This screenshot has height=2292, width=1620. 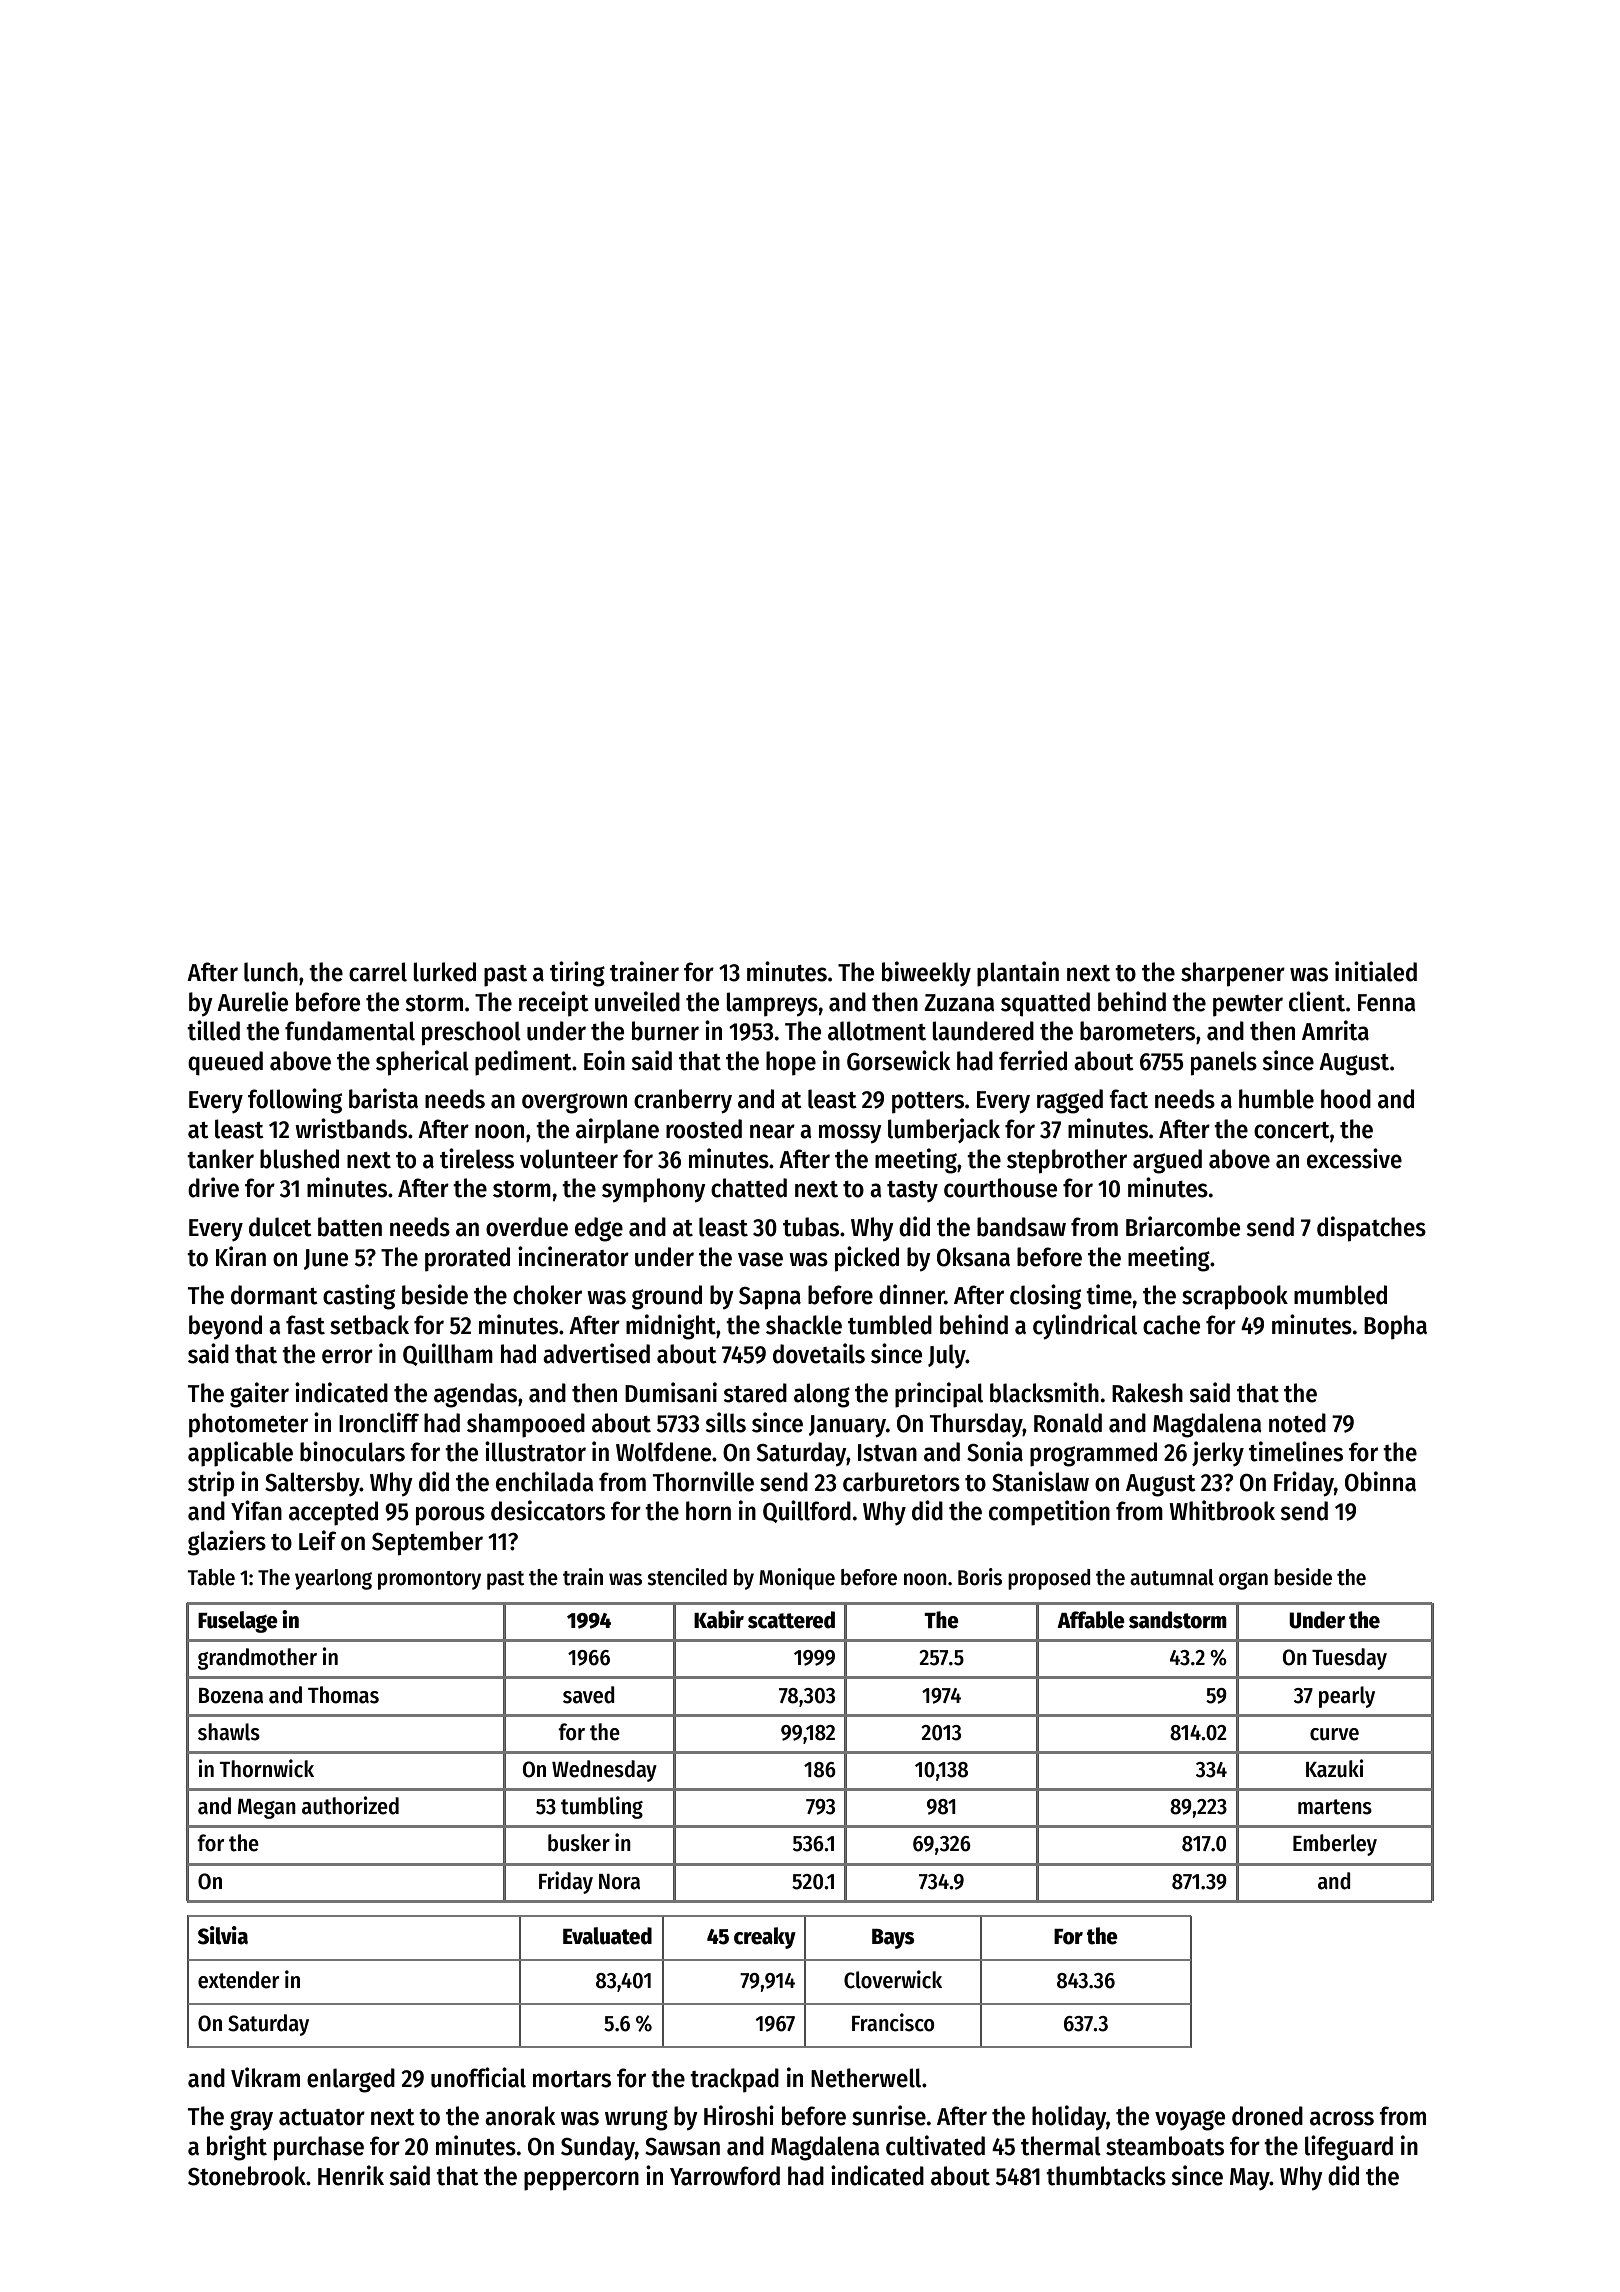 What do you see at coordinates (444, 972) in the screenshot?
I see `lurked` at bounding box center [444, 972].
